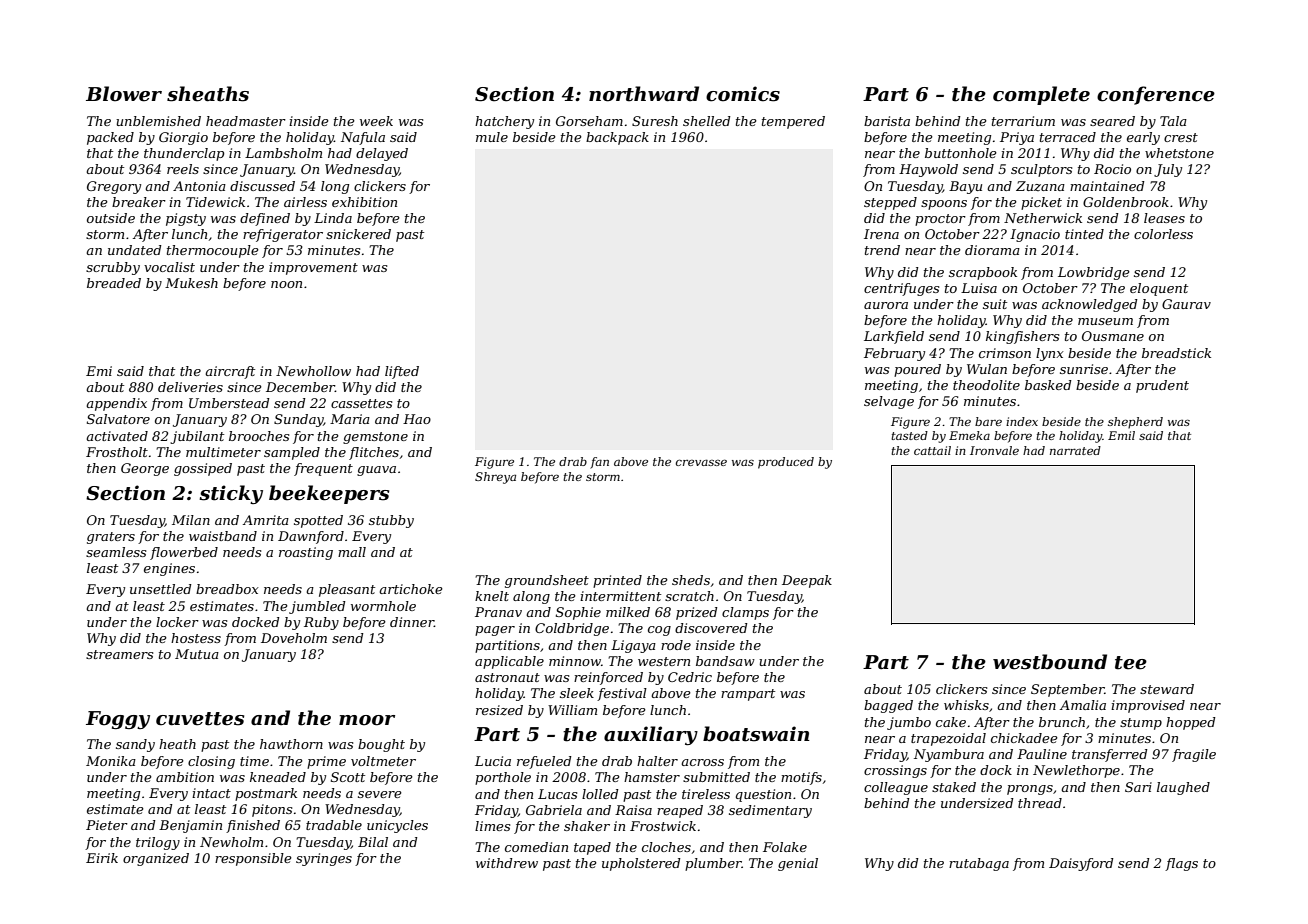  What do you see at coordinates (589, 121) in the screenshot?
I see `Gorseham` at bounding box center [589, 121].
